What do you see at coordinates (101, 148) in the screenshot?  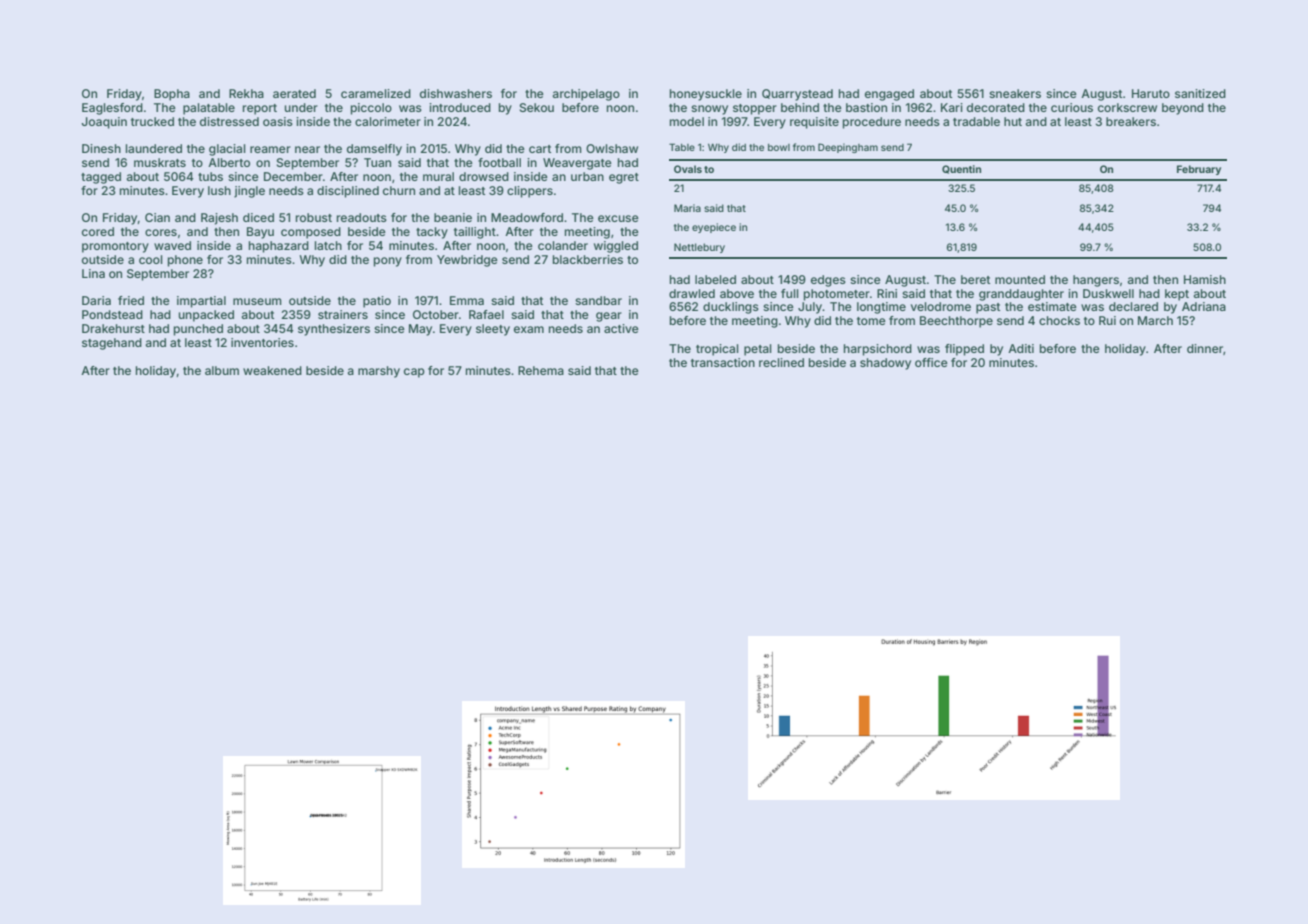 I see `Dinesh` at bounding box center [101, 148].
